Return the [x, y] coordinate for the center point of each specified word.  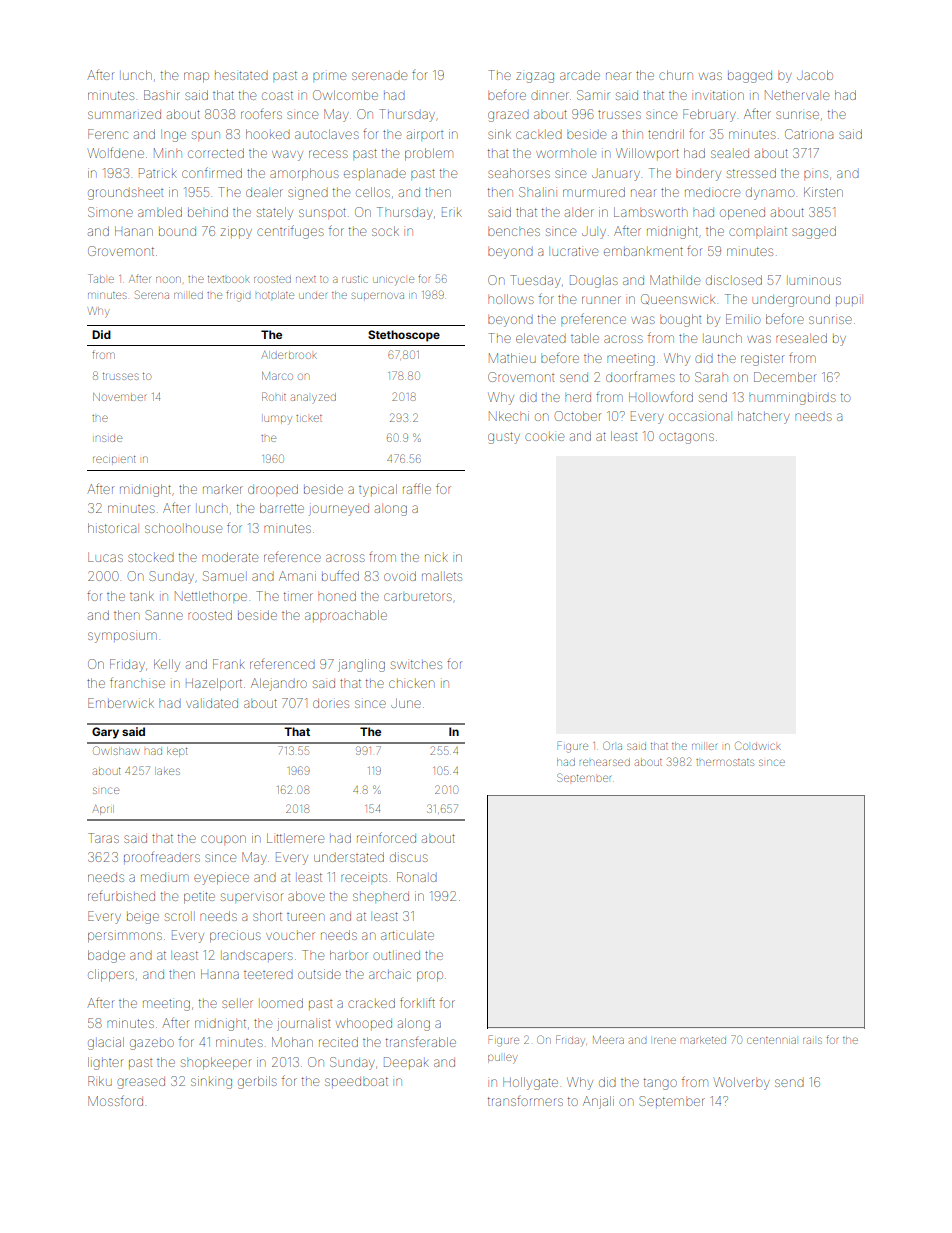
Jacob [815, 75]
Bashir [162, 95]
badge [106, 956]
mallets [442, 576]
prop [430, 976]
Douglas [594, 281]
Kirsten [823, 192]
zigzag [535, 77]
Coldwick [758, 745]
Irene [665, 1040]
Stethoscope [404, 336]
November [120, 397]
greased [141, 1083]
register [762, 359]
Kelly [167, 665]
